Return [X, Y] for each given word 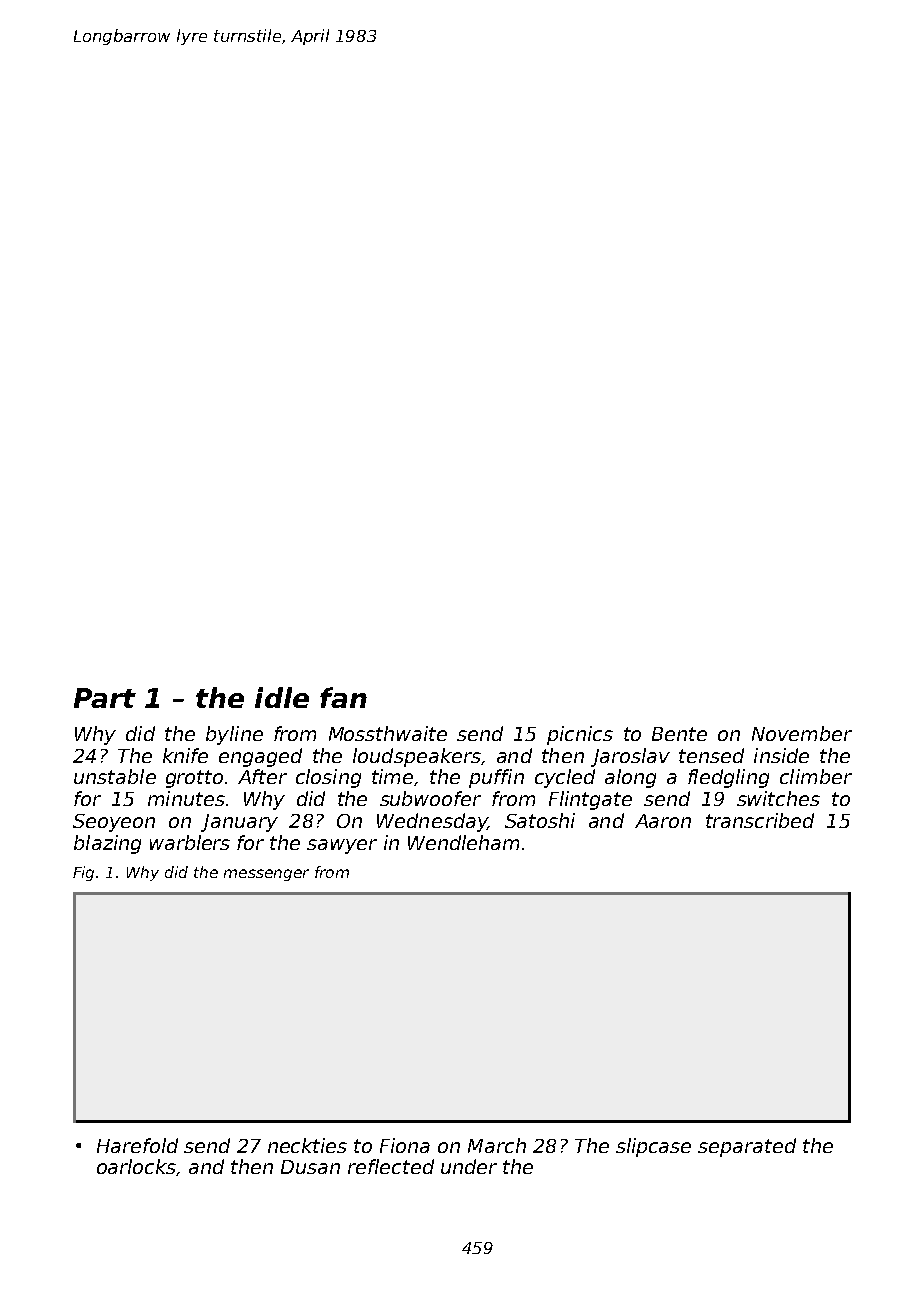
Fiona [405, 1145]
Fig [83, 873]
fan [343, 697]
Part [105, 698]
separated [747, 1147]
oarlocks [136, 1166]
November [802, 733]
